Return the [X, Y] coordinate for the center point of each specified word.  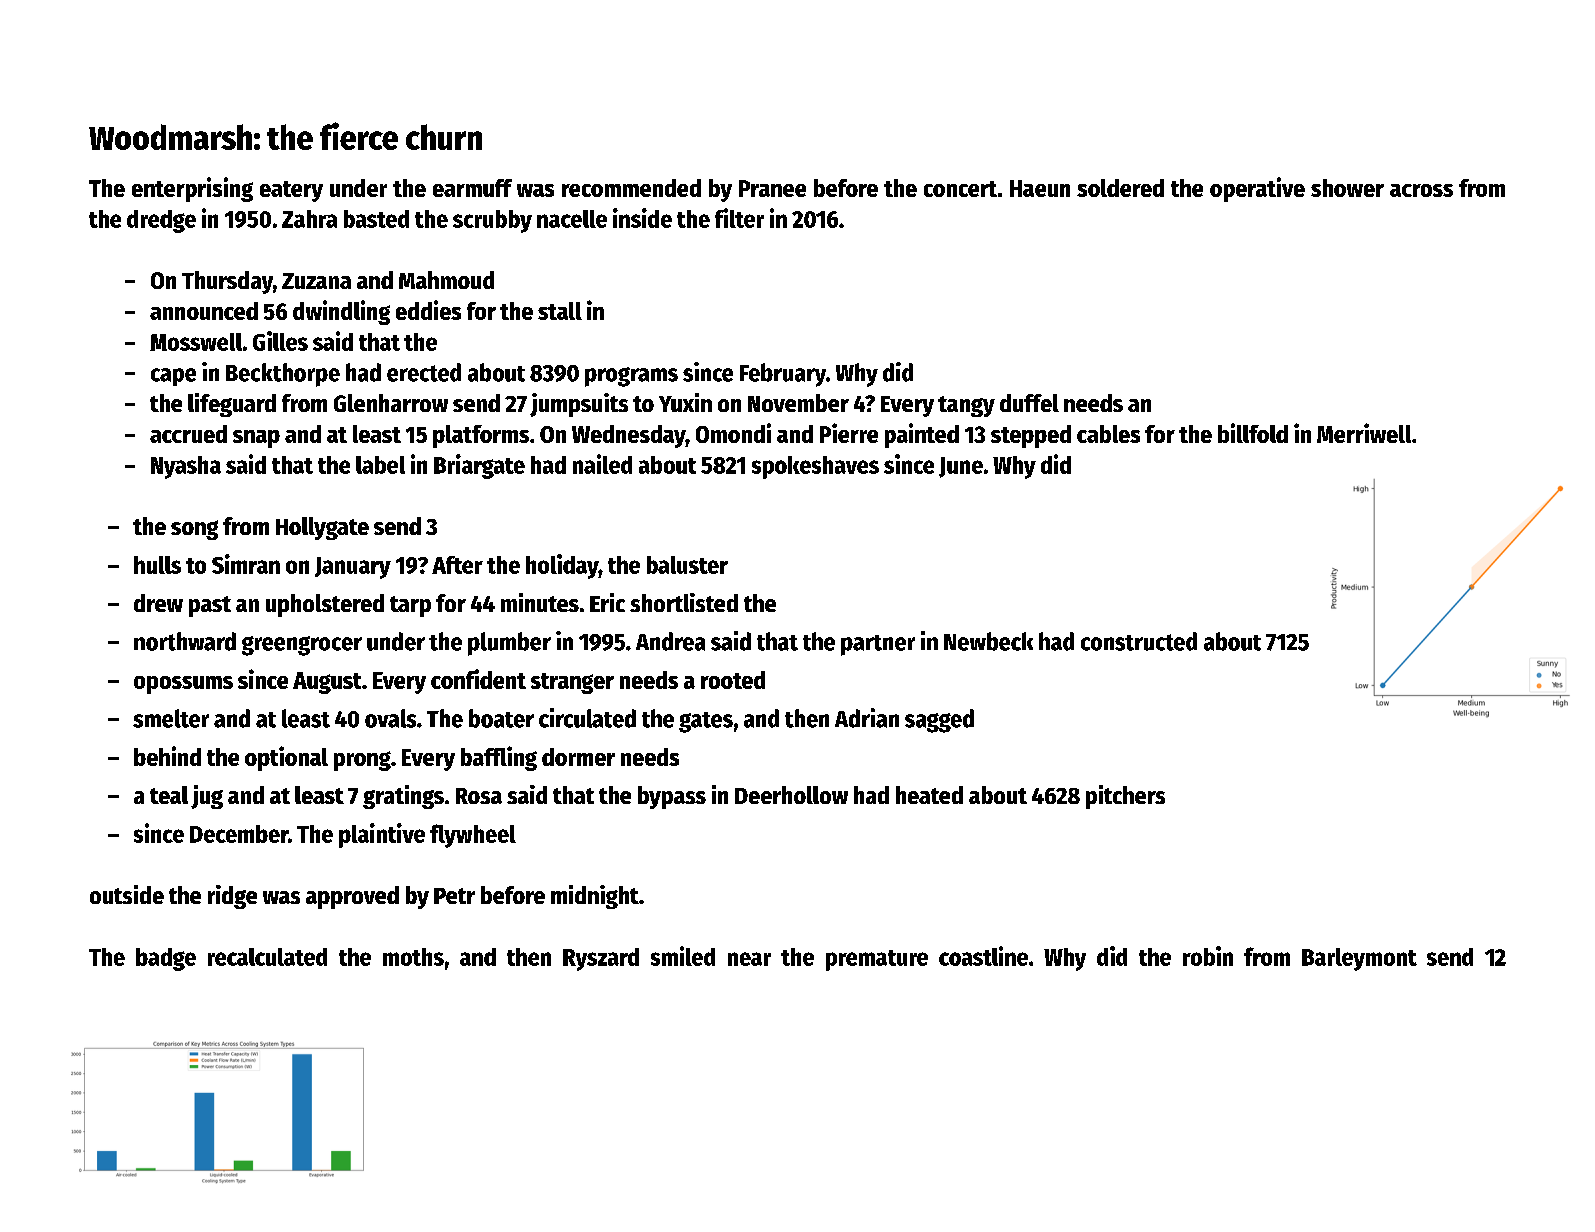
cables [1108, 434]
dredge [161, 221]
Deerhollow [791, 795]
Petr [454, 896]
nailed [602, 464]
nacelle [572, 219]
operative [1257, 189]
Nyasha [186, 467]
